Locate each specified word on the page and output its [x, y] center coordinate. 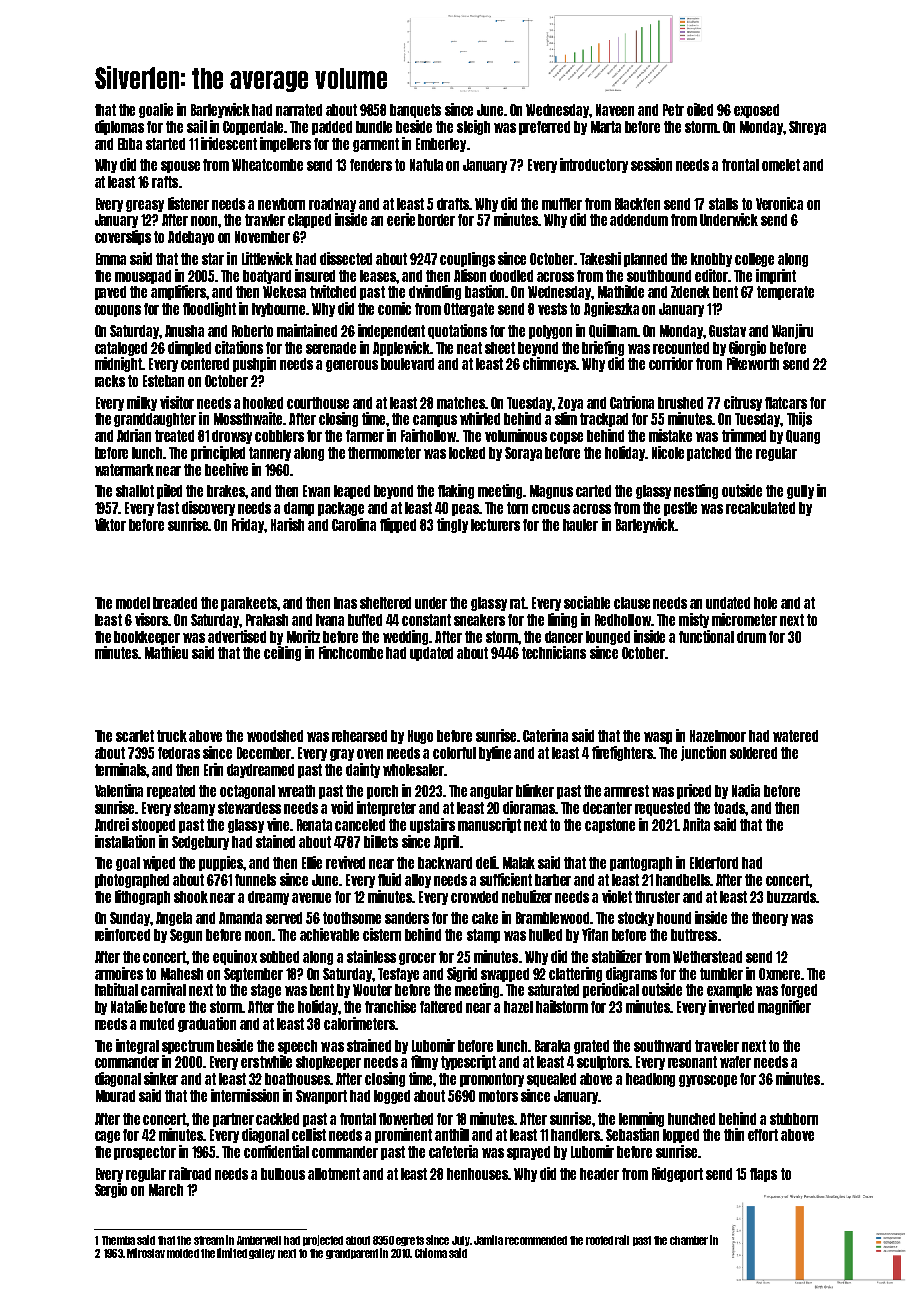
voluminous [516, 435]
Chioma [431, 1253]
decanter [607, 808]
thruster [657, 897]
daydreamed [260, 771]
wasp [658, 738]
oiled [700, 109]
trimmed [744, 435]
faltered [441, 1007]
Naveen [615, 110]
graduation [207, 1024]
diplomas [119, 127]
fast [168, 508]
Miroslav [146, 1253]
